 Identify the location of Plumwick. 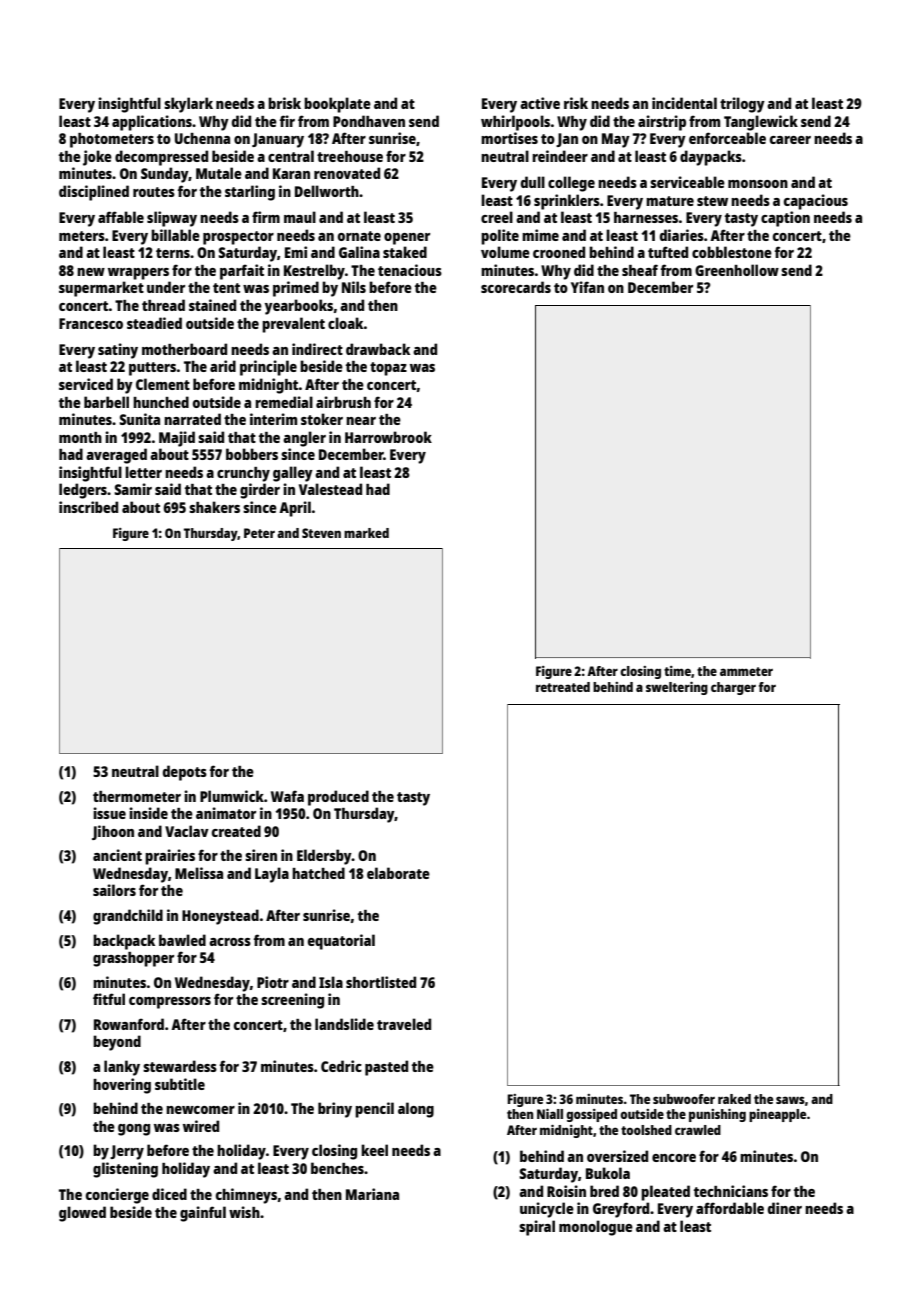
(232, 796).
